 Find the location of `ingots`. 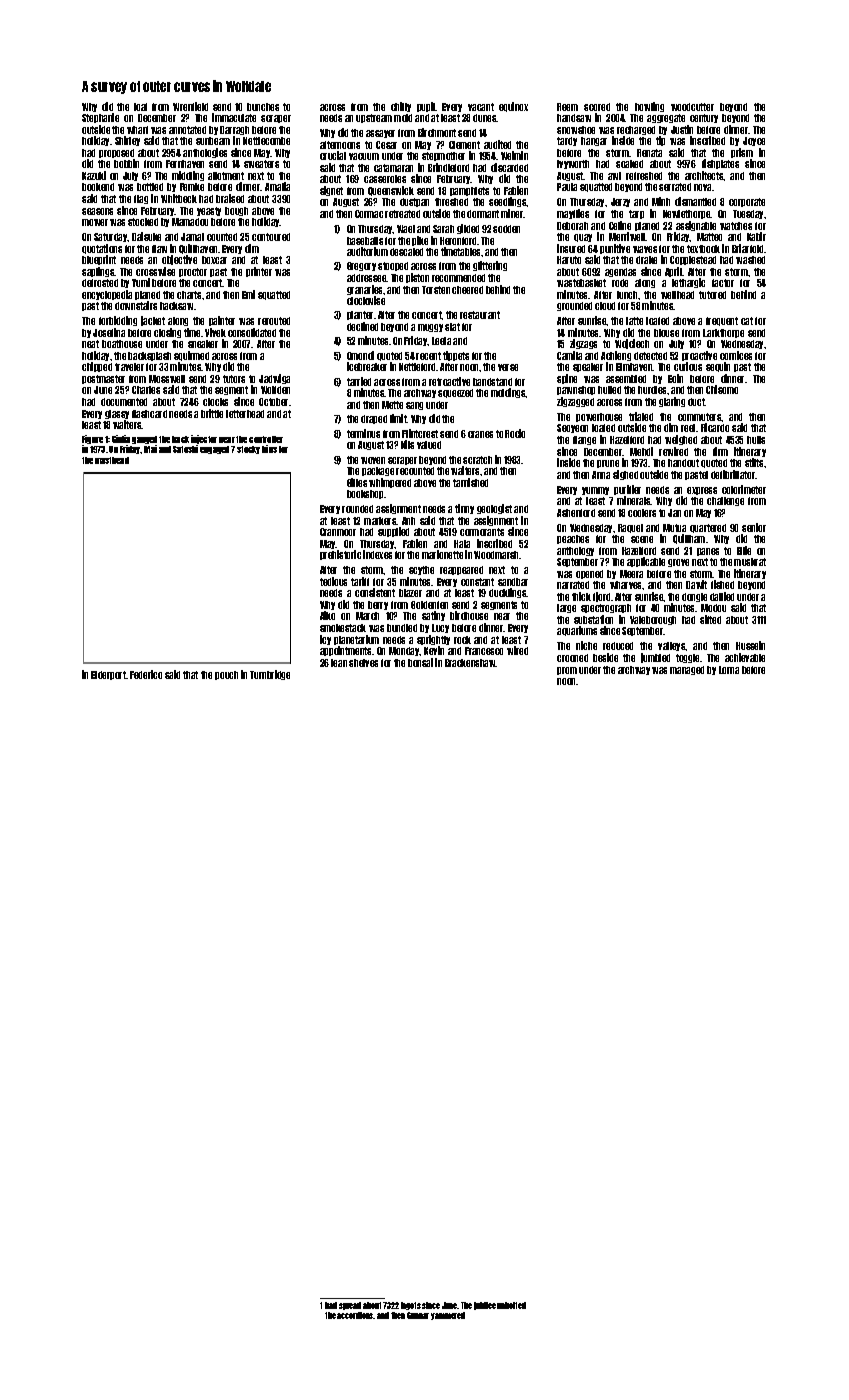

ingots is located at coordinates (411, 1306).
